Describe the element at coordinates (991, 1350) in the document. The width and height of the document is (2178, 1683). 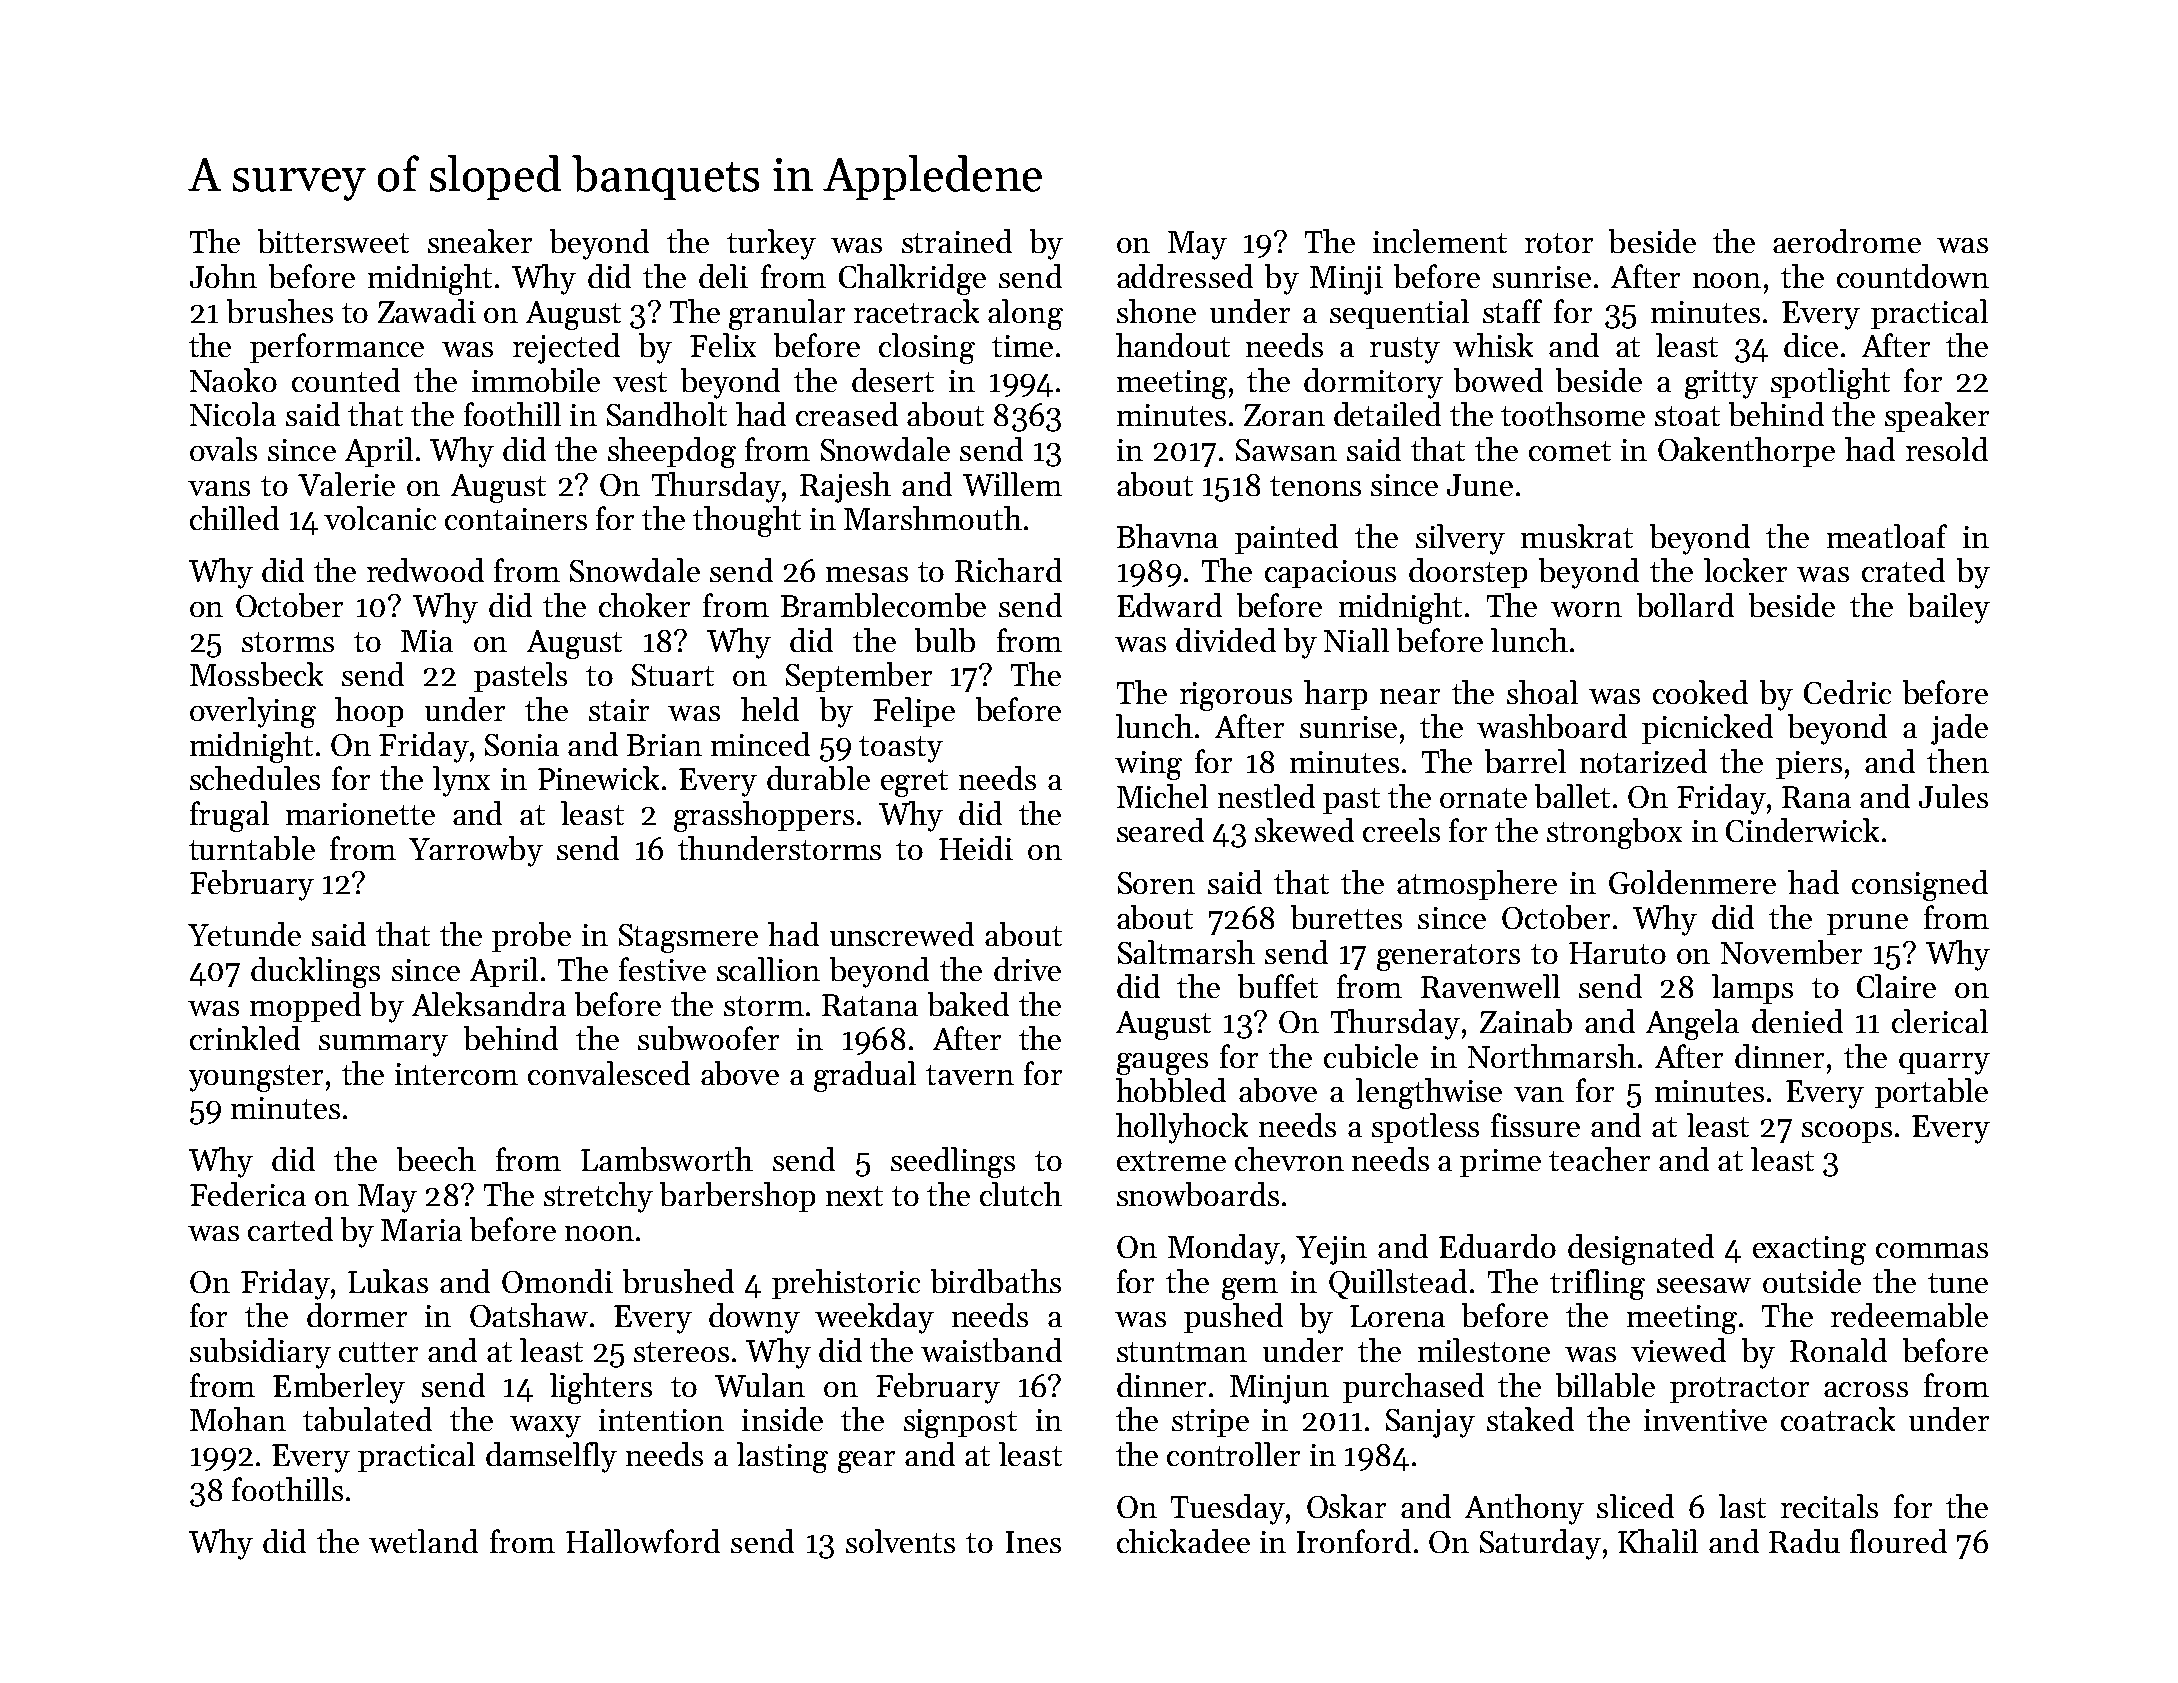
I see `waistband` at that location.
